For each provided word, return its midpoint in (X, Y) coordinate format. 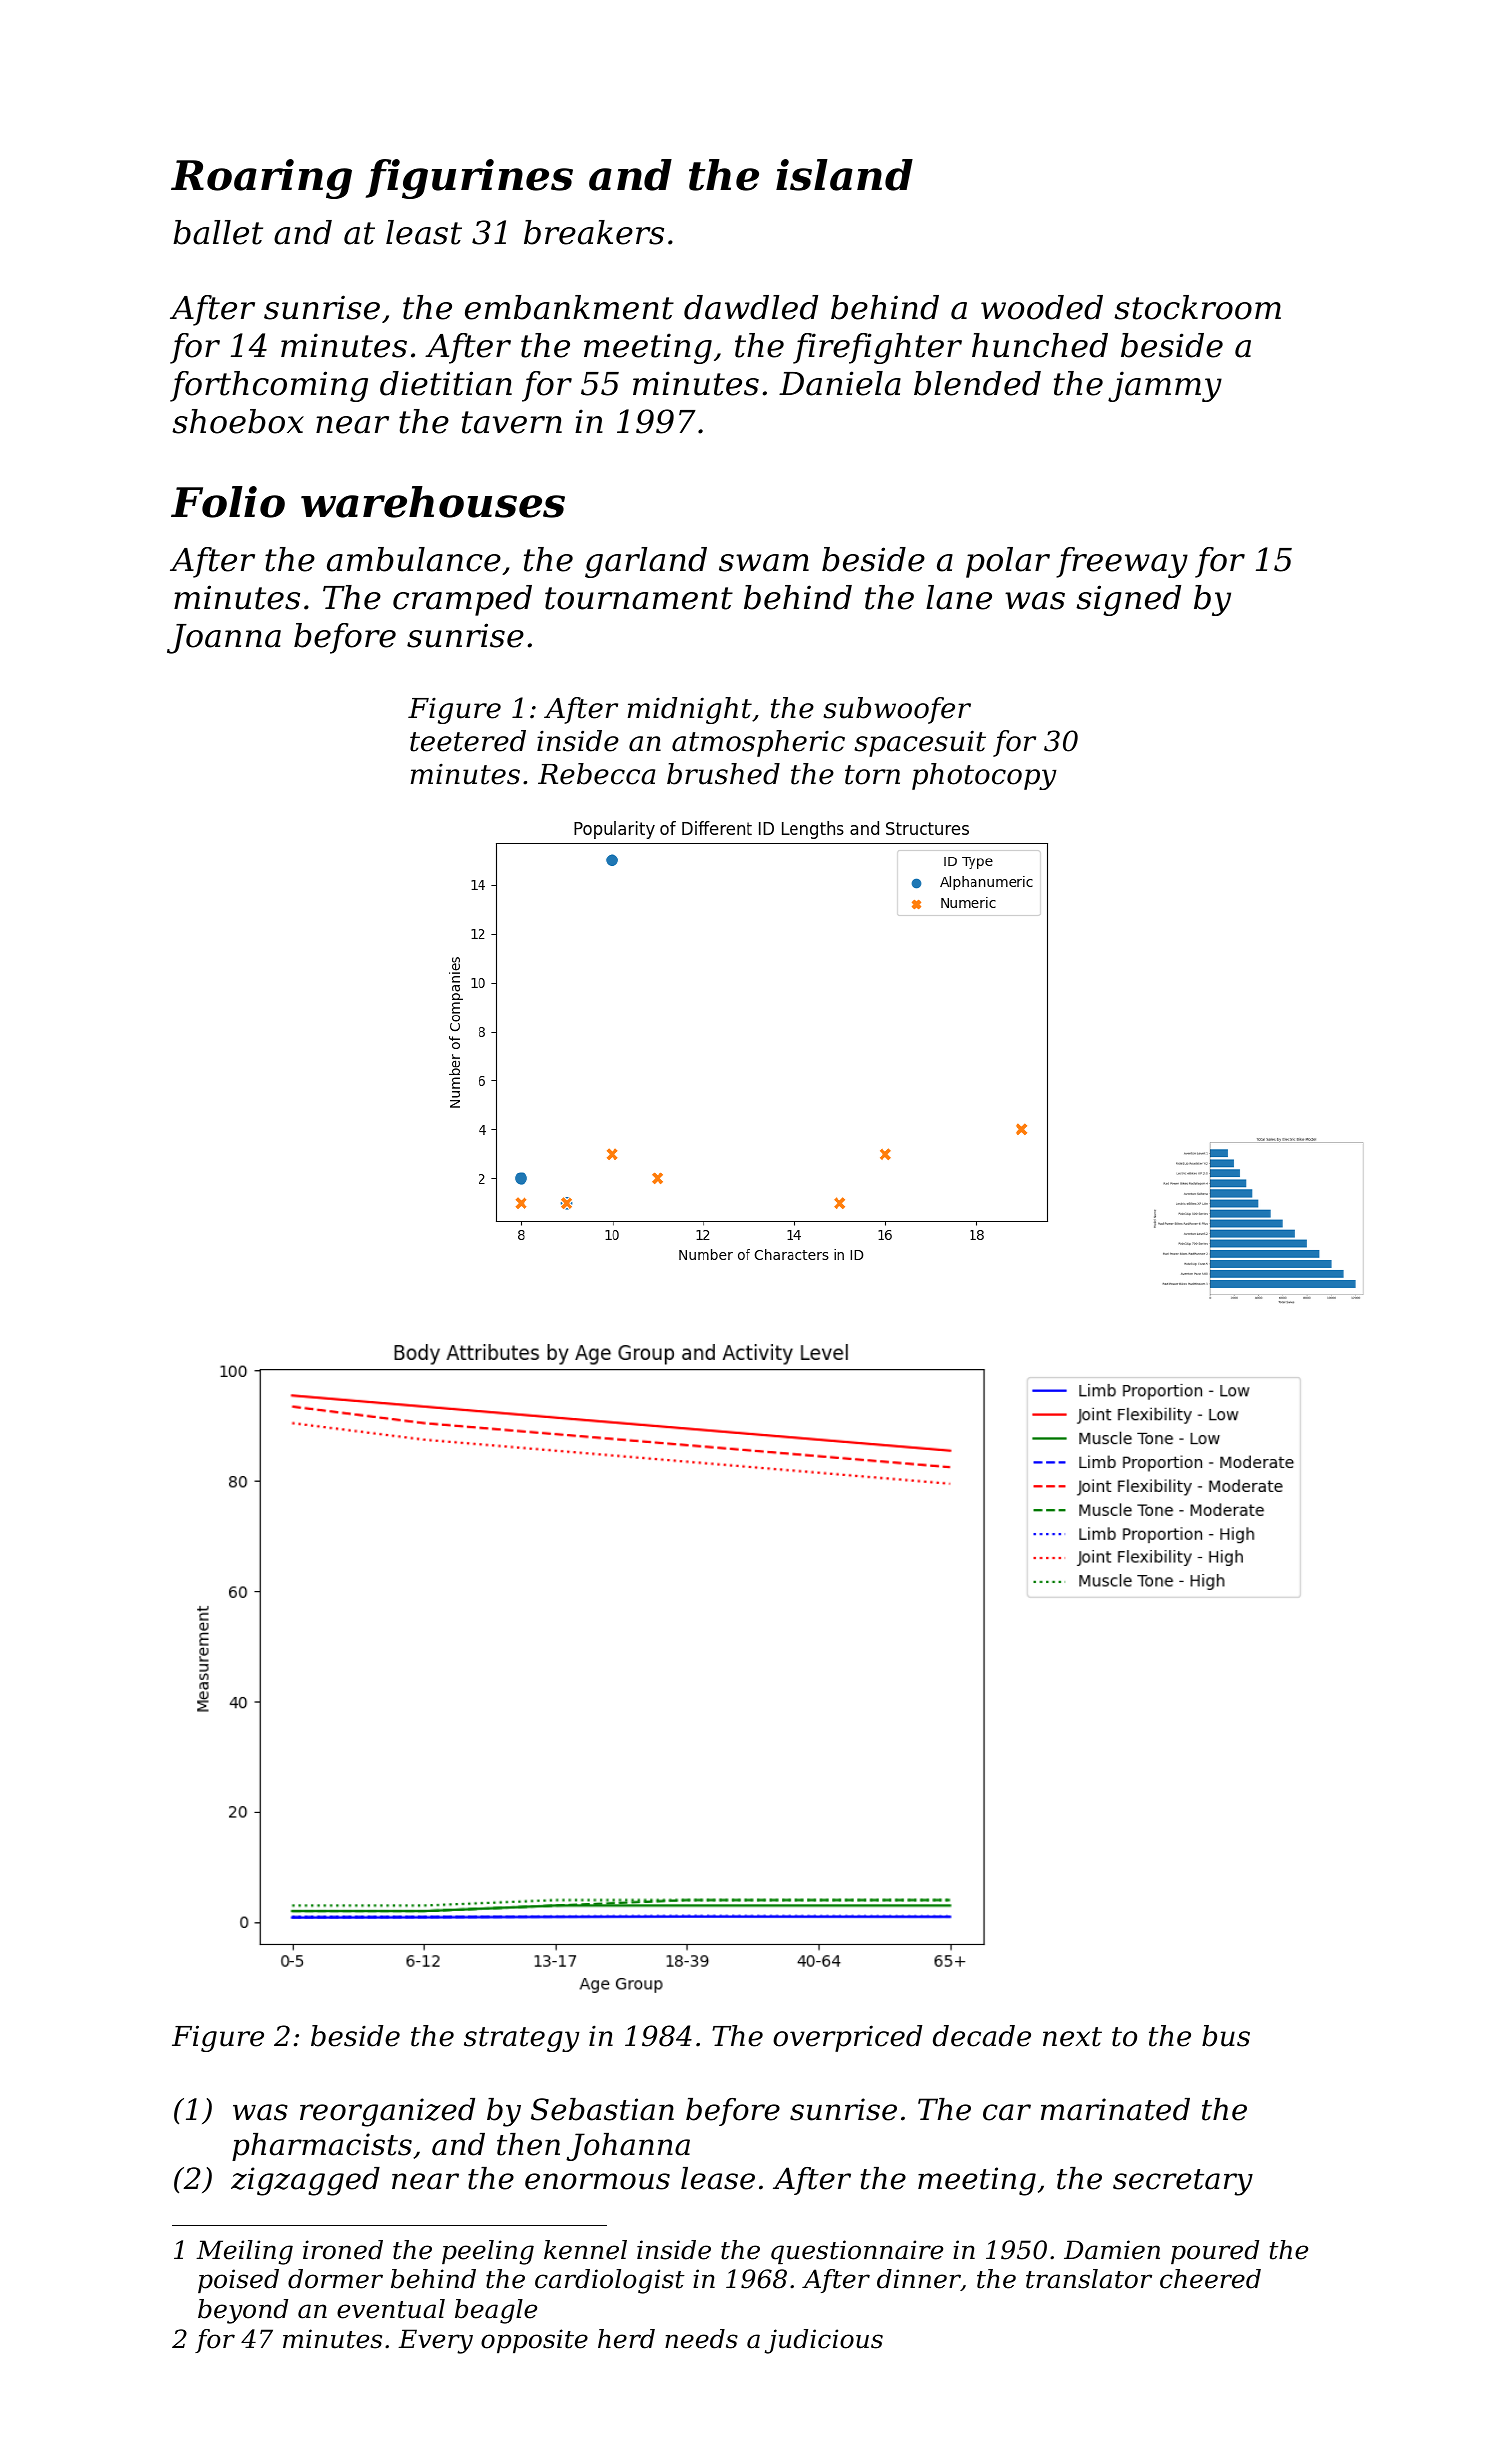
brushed (723, 774)
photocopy (984, 776)
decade (982, 2036)
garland (646, 562)
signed (1128, 600)
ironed (343, 2250)
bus (1226, 2036)
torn (872, 775)
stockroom (1197, 307)
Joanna (224, 639)
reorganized (387, 2112)
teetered (468, 741)
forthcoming (269, 386)
